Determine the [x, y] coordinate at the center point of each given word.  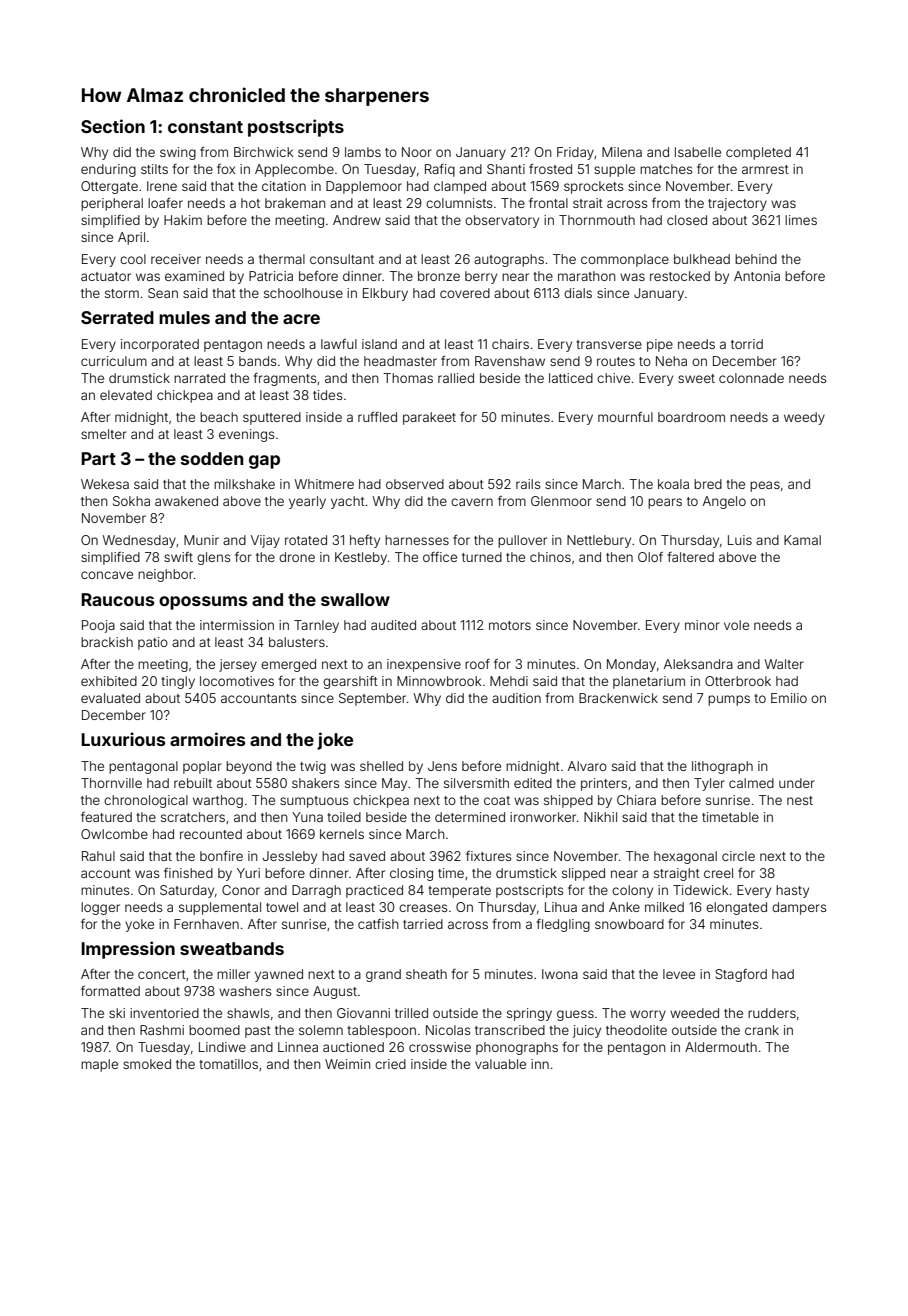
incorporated [160, 345]
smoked [147, 1064]
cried [390, 1064]
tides [327, 395]
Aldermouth [721, 1047]
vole [736, 625]
